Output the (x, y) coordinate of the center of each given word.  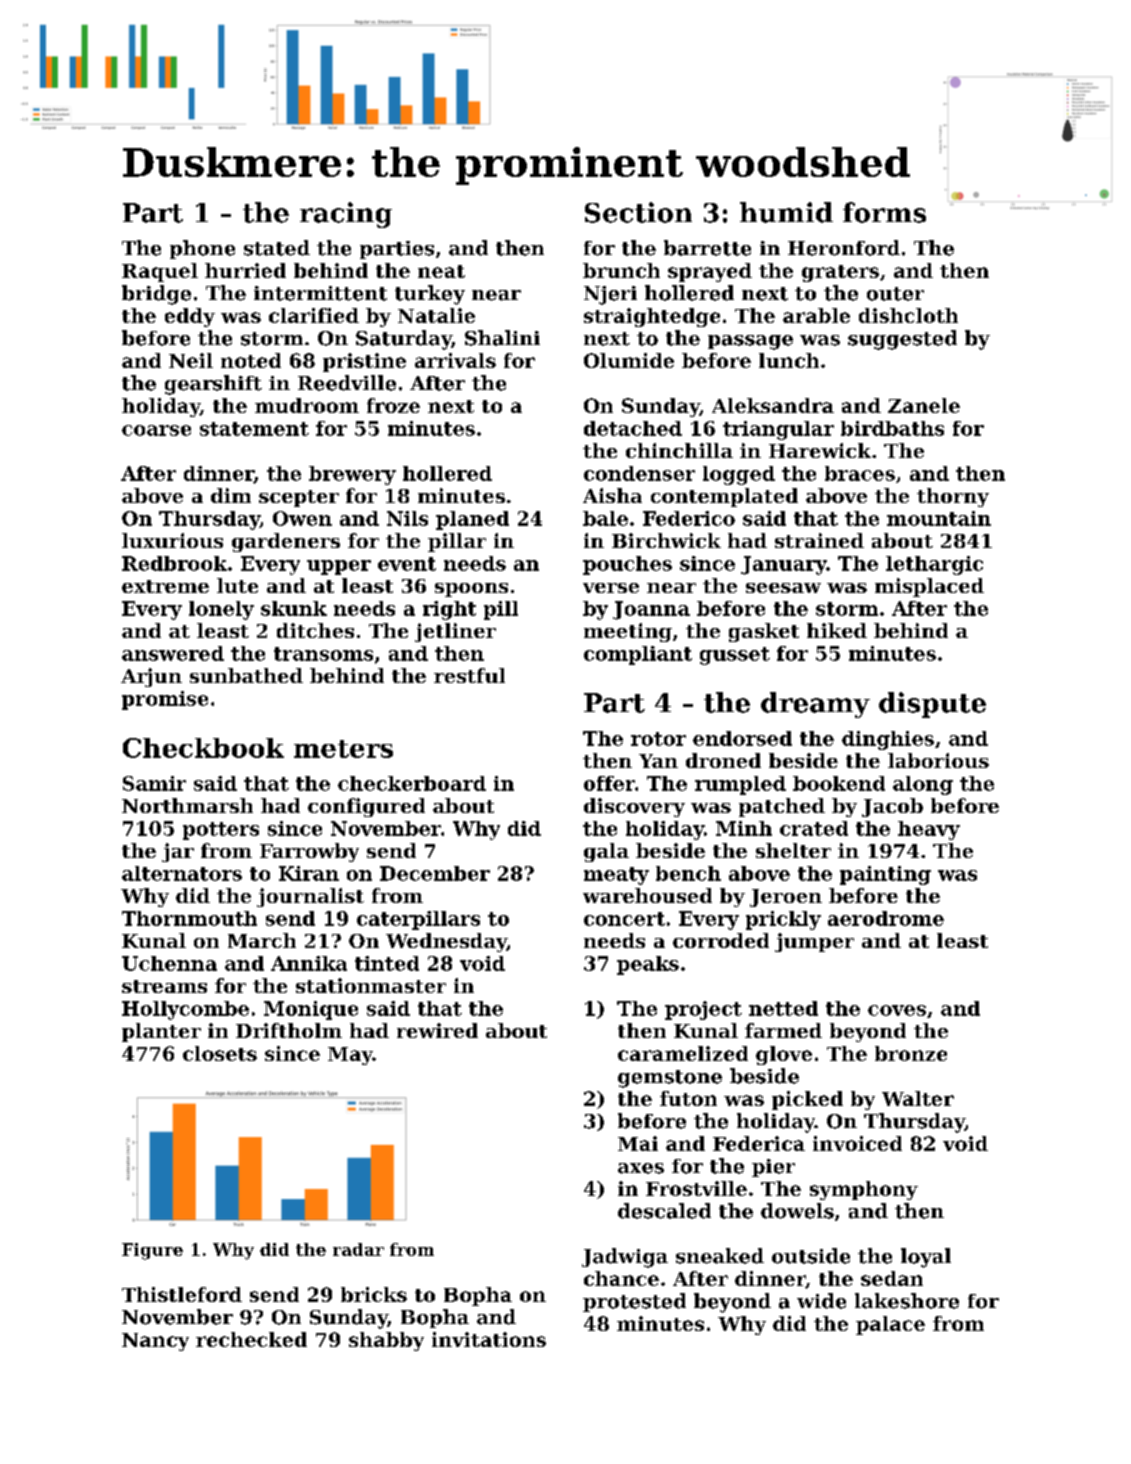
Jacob (892, 807)
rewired (437, 1030)
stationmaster (371, 985)
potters (221, 831)
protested (634, 1302)
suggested (902, 340)
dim (231, 495)
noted (251, 360)
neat (441, 271)
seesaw (783, 588)
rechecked (251, 1339)
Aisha (612, 495)
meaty (616, 876)
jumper (814, 942)
